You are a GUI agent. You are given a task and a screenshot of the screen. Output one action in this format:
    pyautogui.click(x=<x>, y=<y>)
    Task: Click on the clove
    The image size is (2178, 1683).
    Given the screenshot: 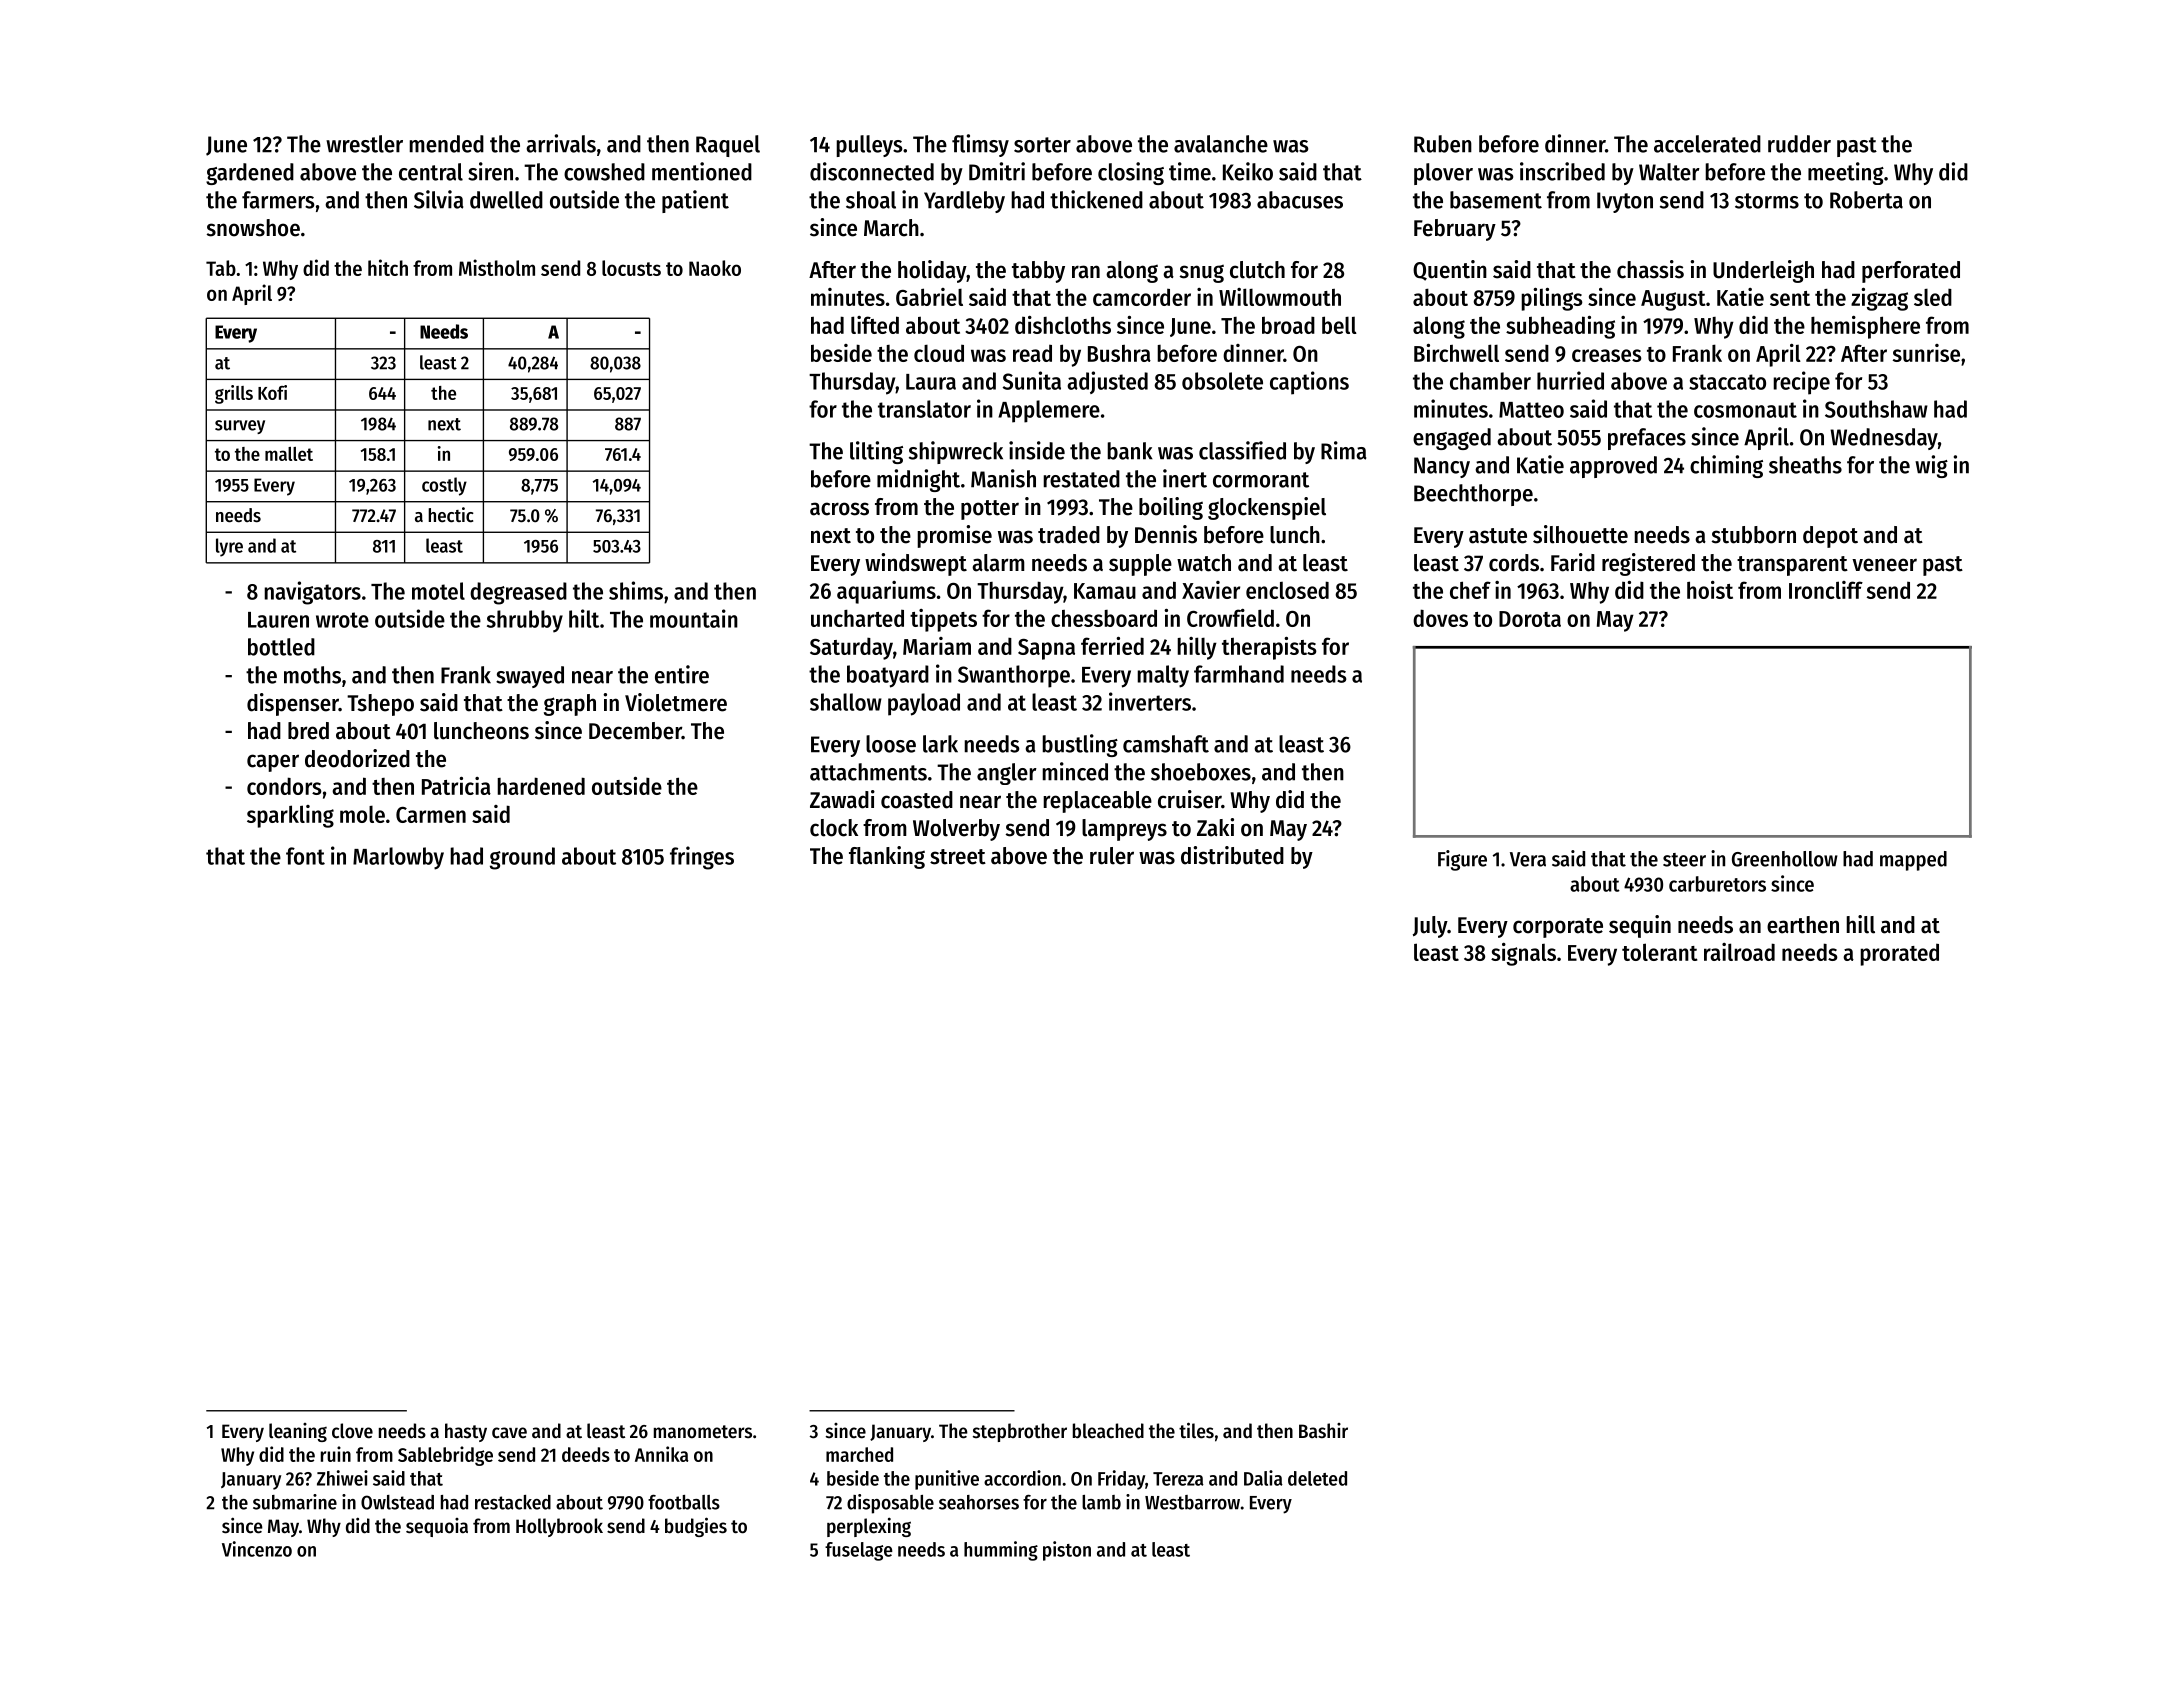 What is the action you would take?
    pyautogui.click(x=352, y=1431)
